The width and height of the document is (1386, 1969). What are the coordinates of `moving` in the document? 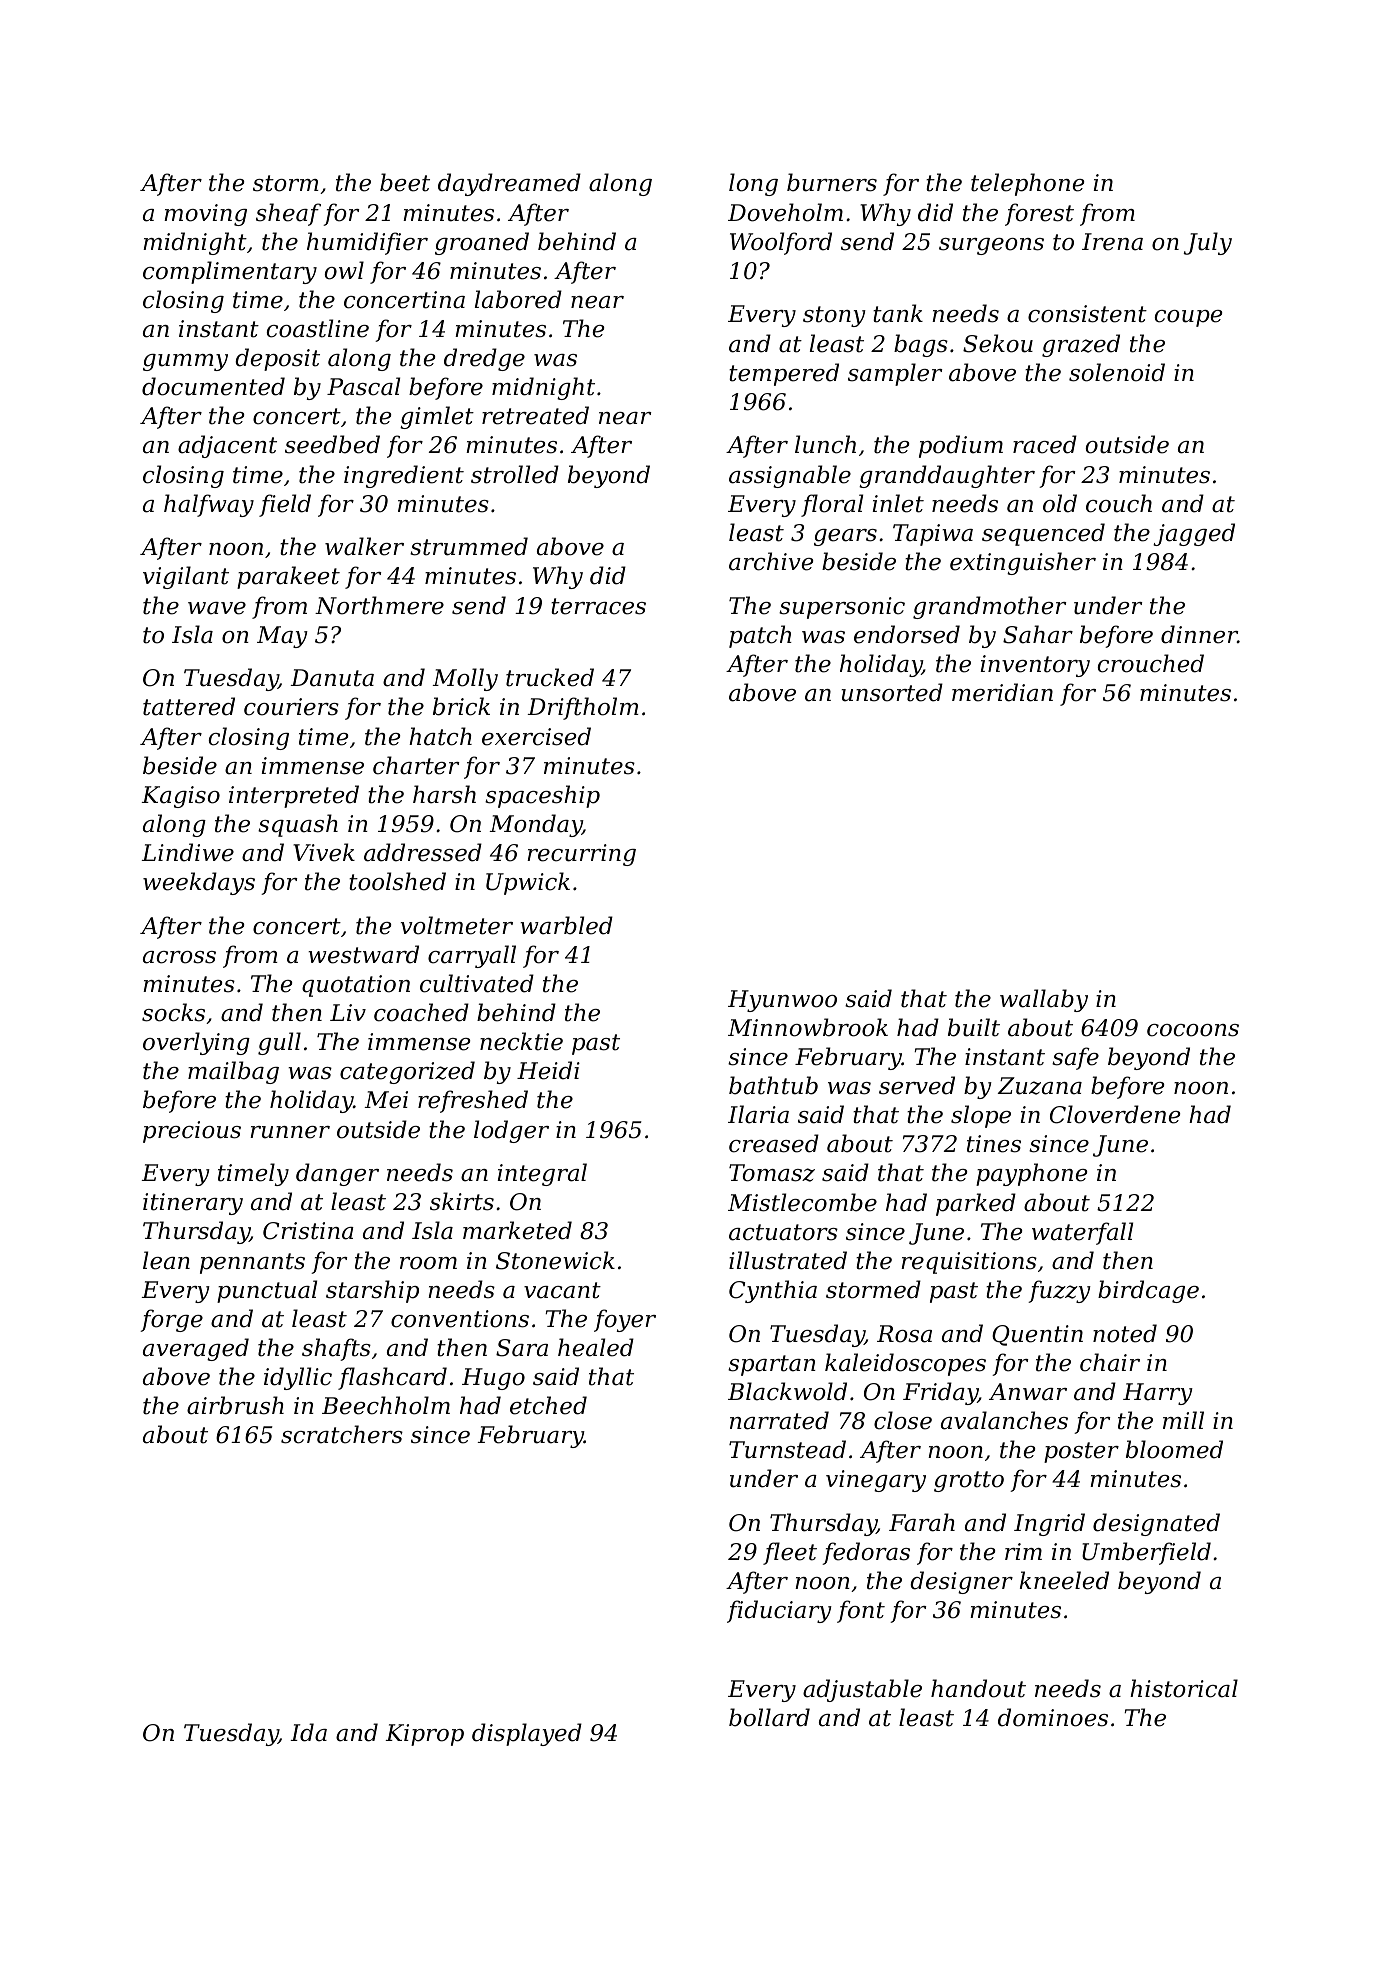 It's located at (205, 215).
